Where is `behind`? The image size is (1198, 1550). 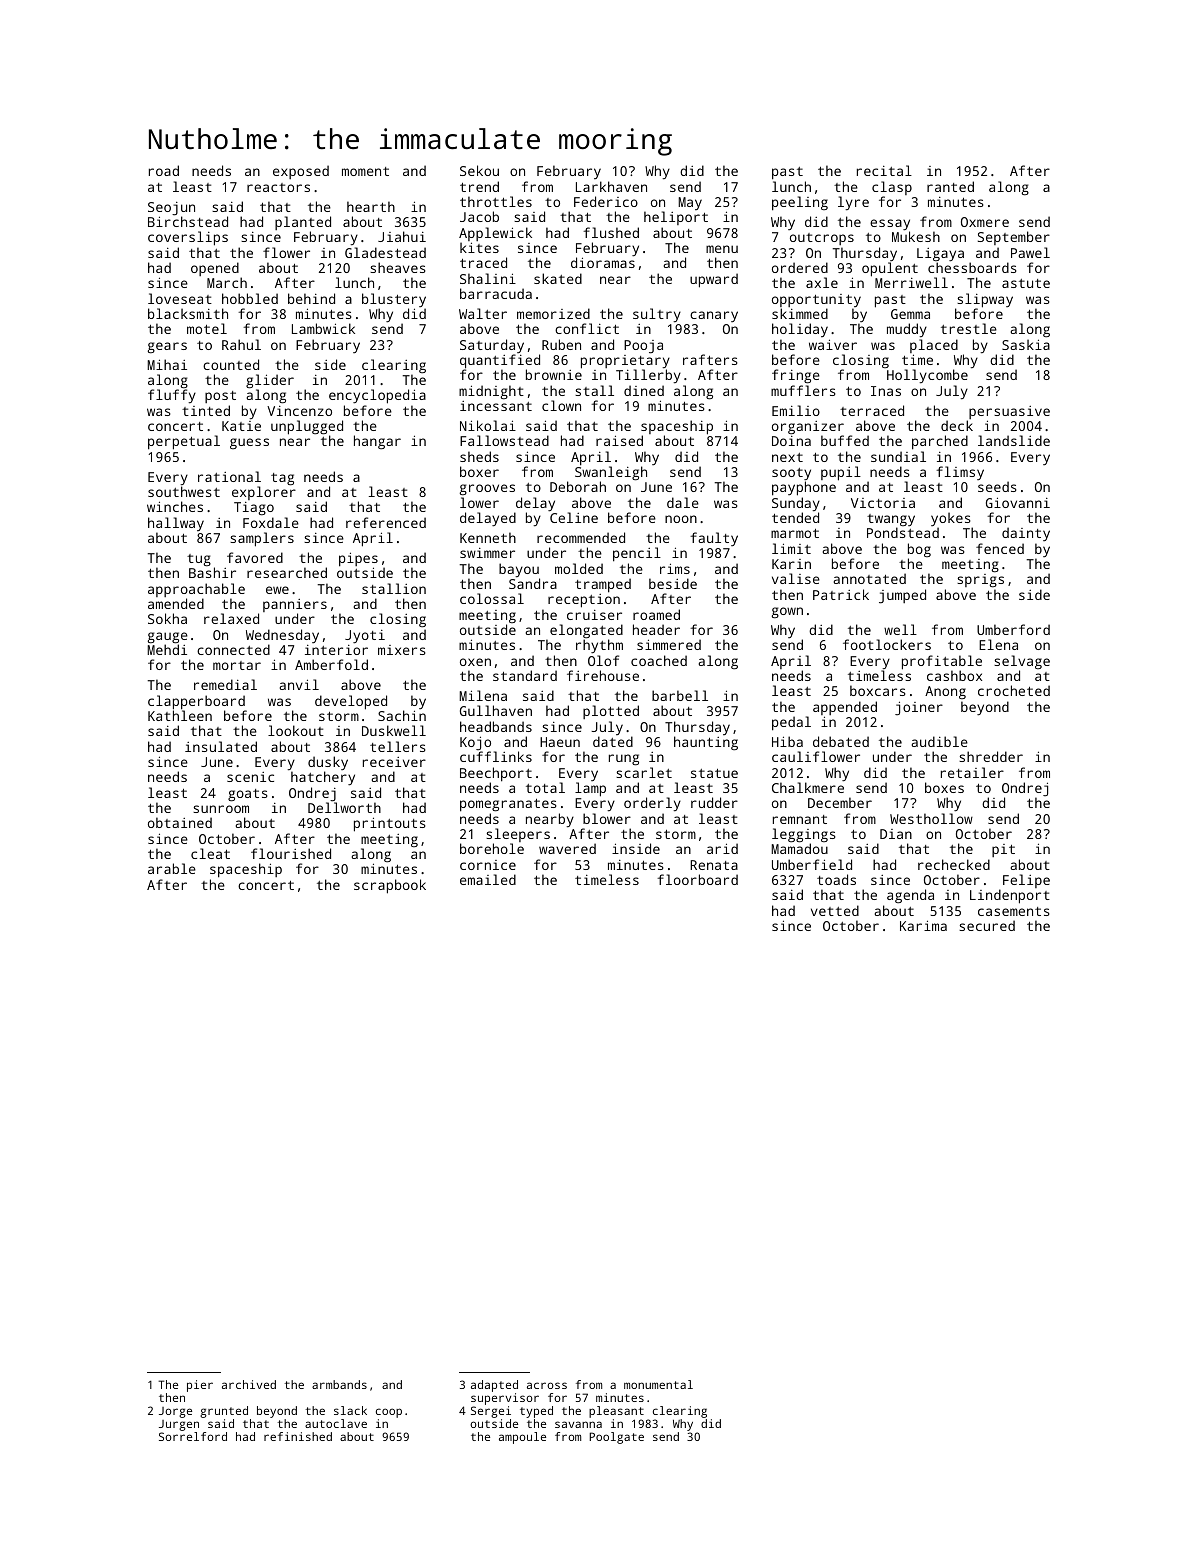
behind is located at coordinates (311, 298).
